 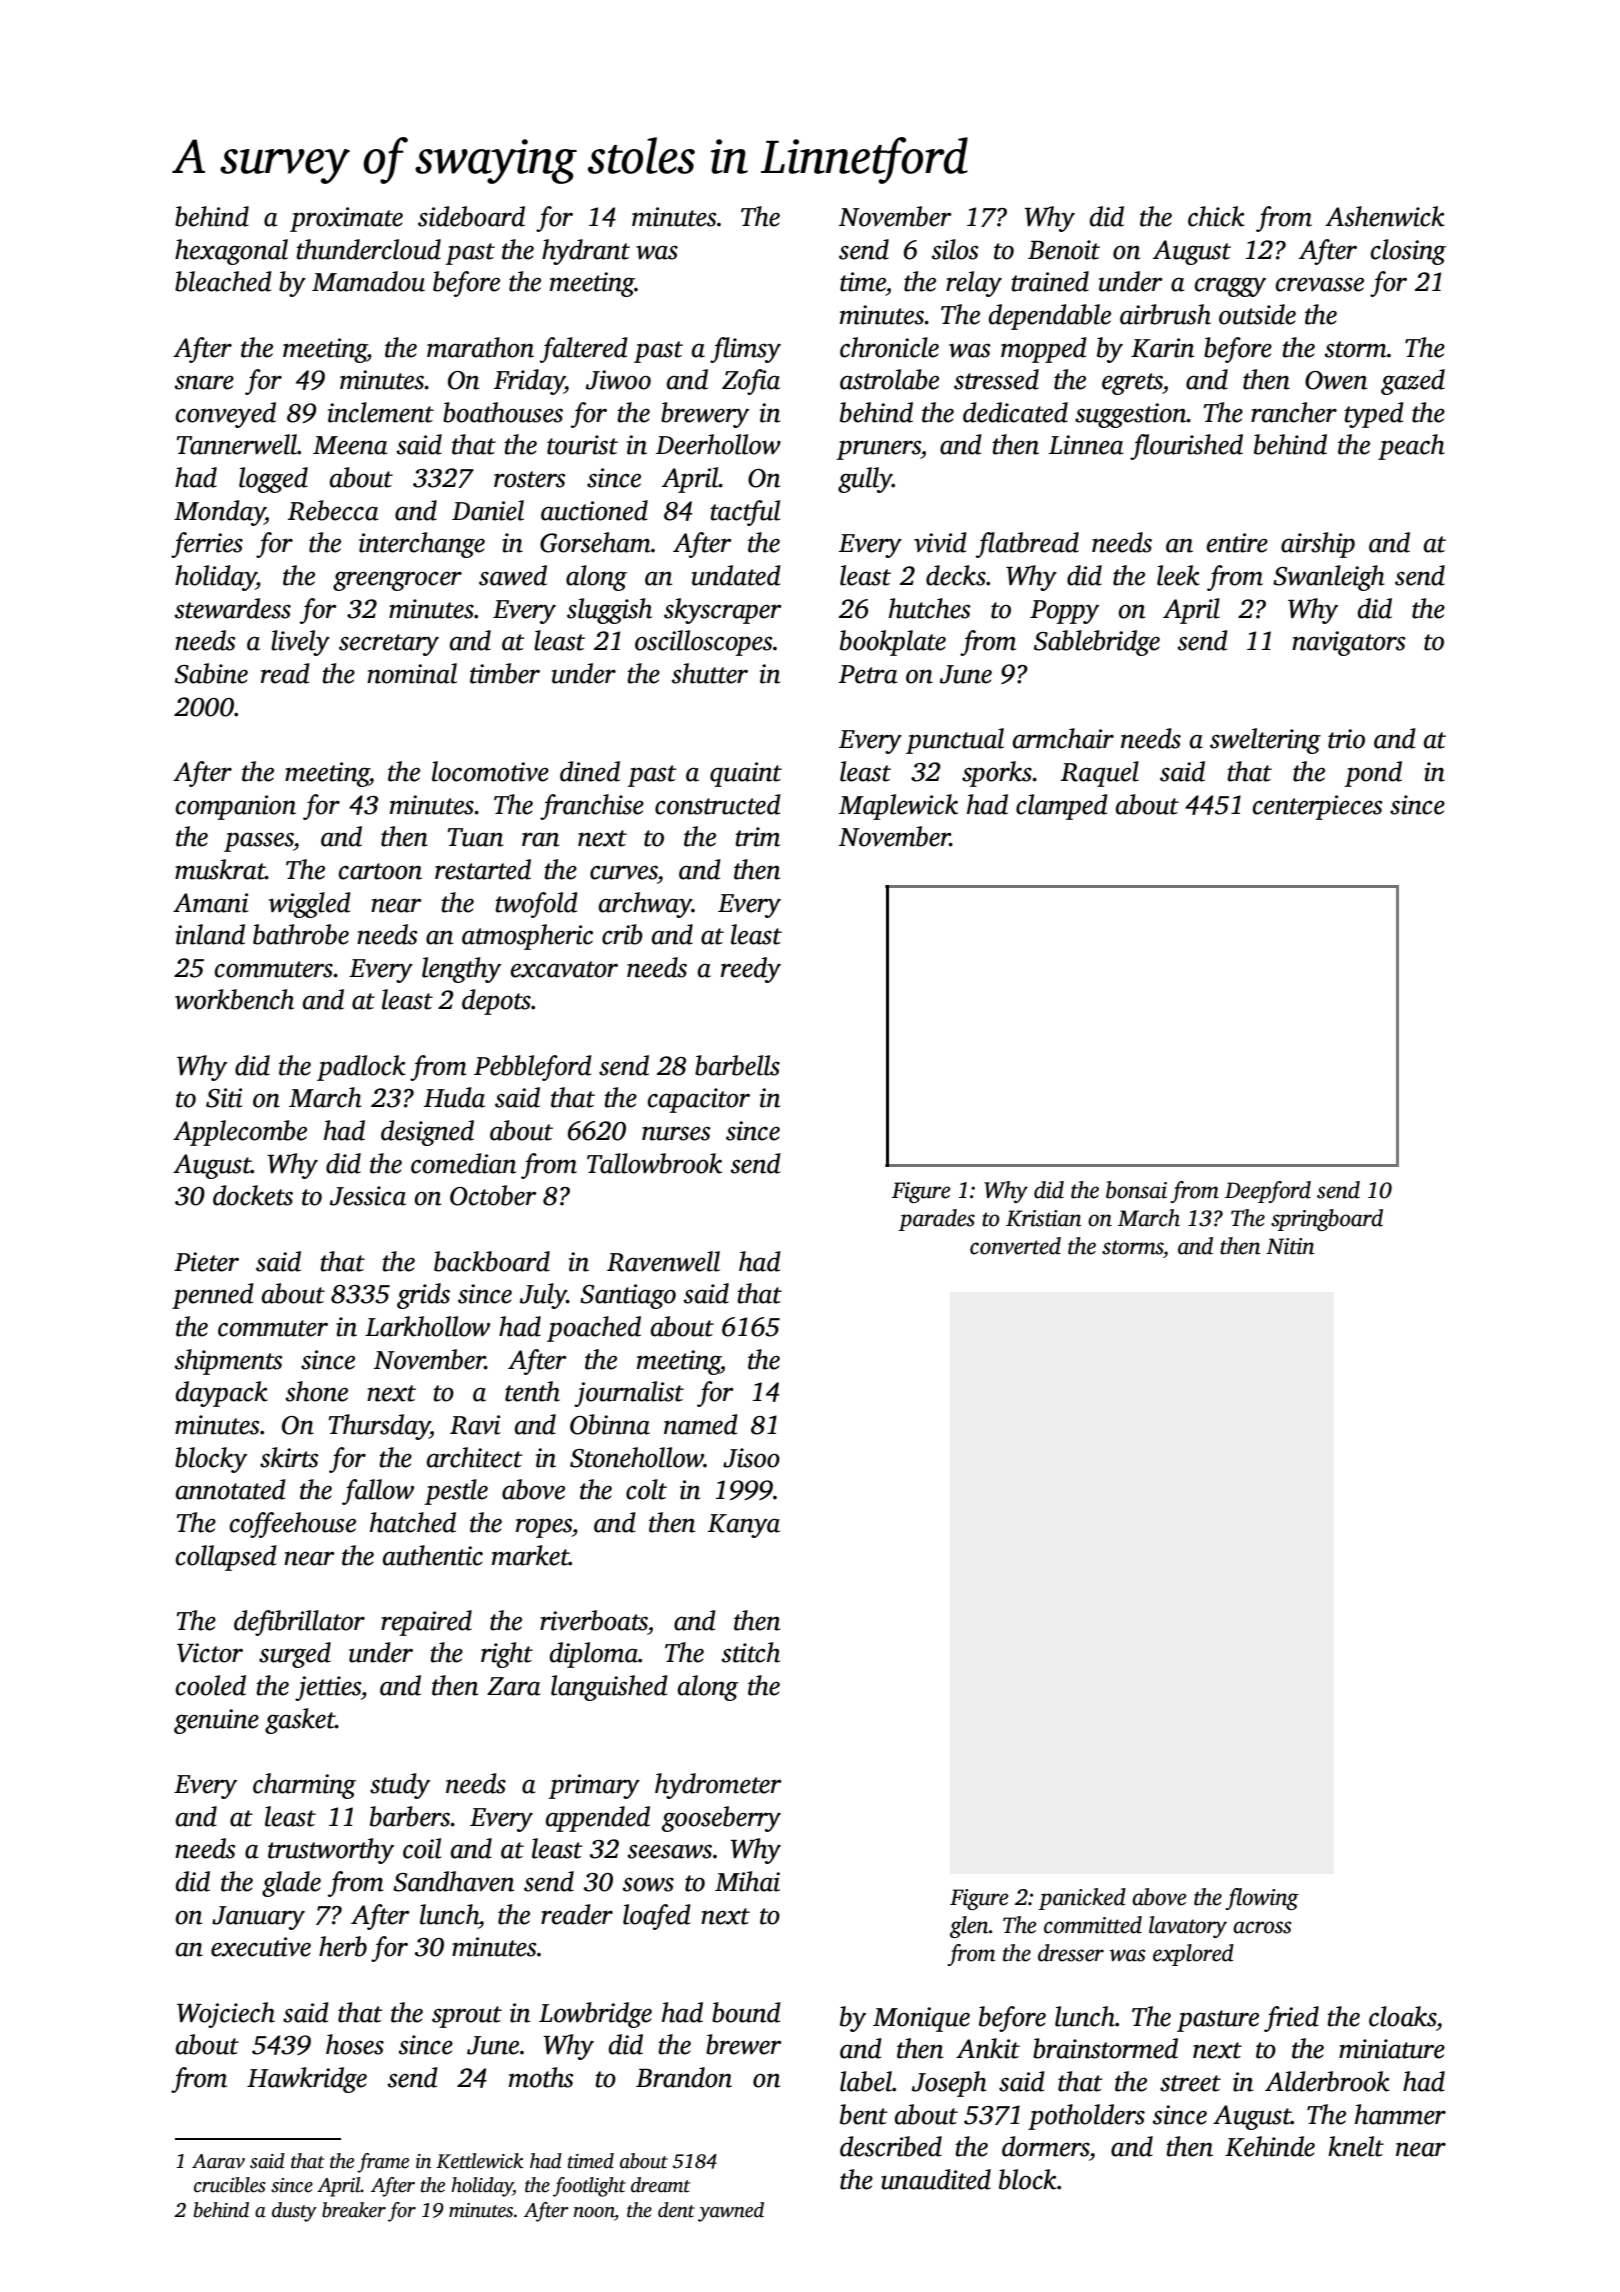 What do you see at coordinates (471, 216) in the screenshot?
I see `sideboard` at bounding box center [471, 216].
